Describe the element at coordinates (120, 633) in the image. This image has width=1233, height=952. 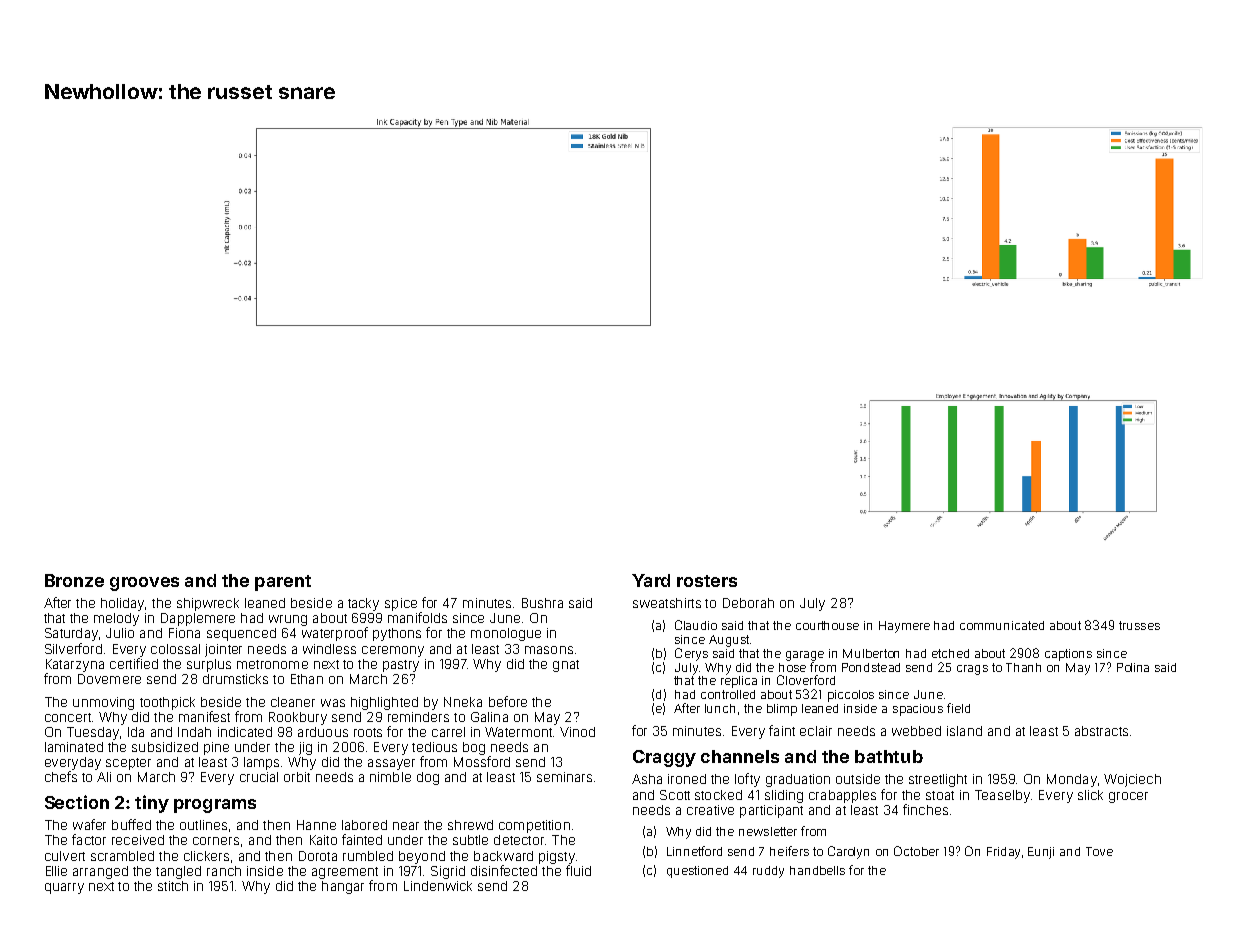
I see `Julio` at that location.
